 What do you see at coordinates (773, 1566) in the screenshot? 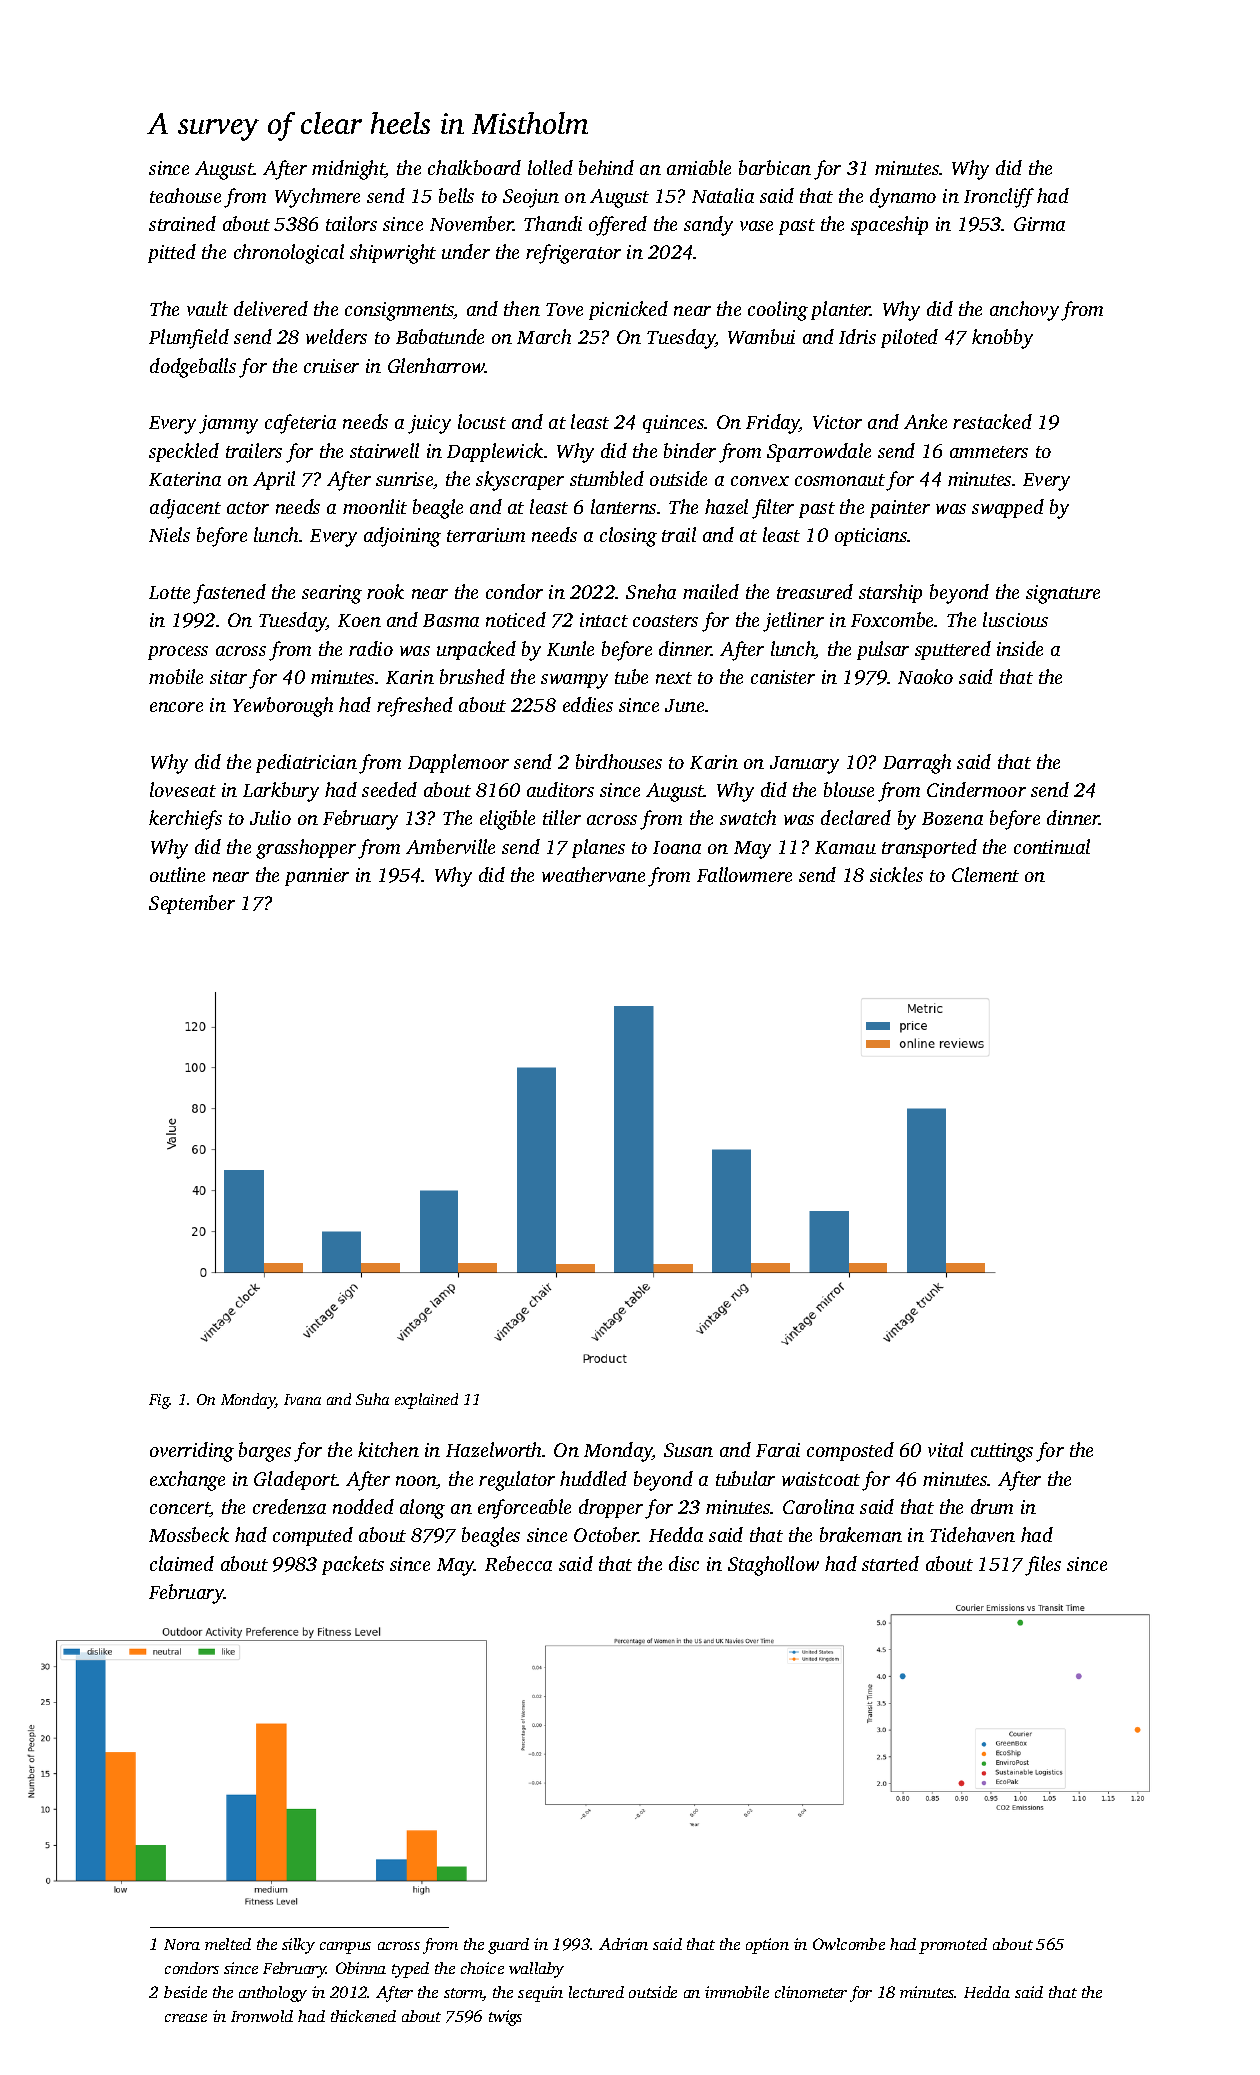
I see `Staghollow` at bounding box center [773, 1566].
